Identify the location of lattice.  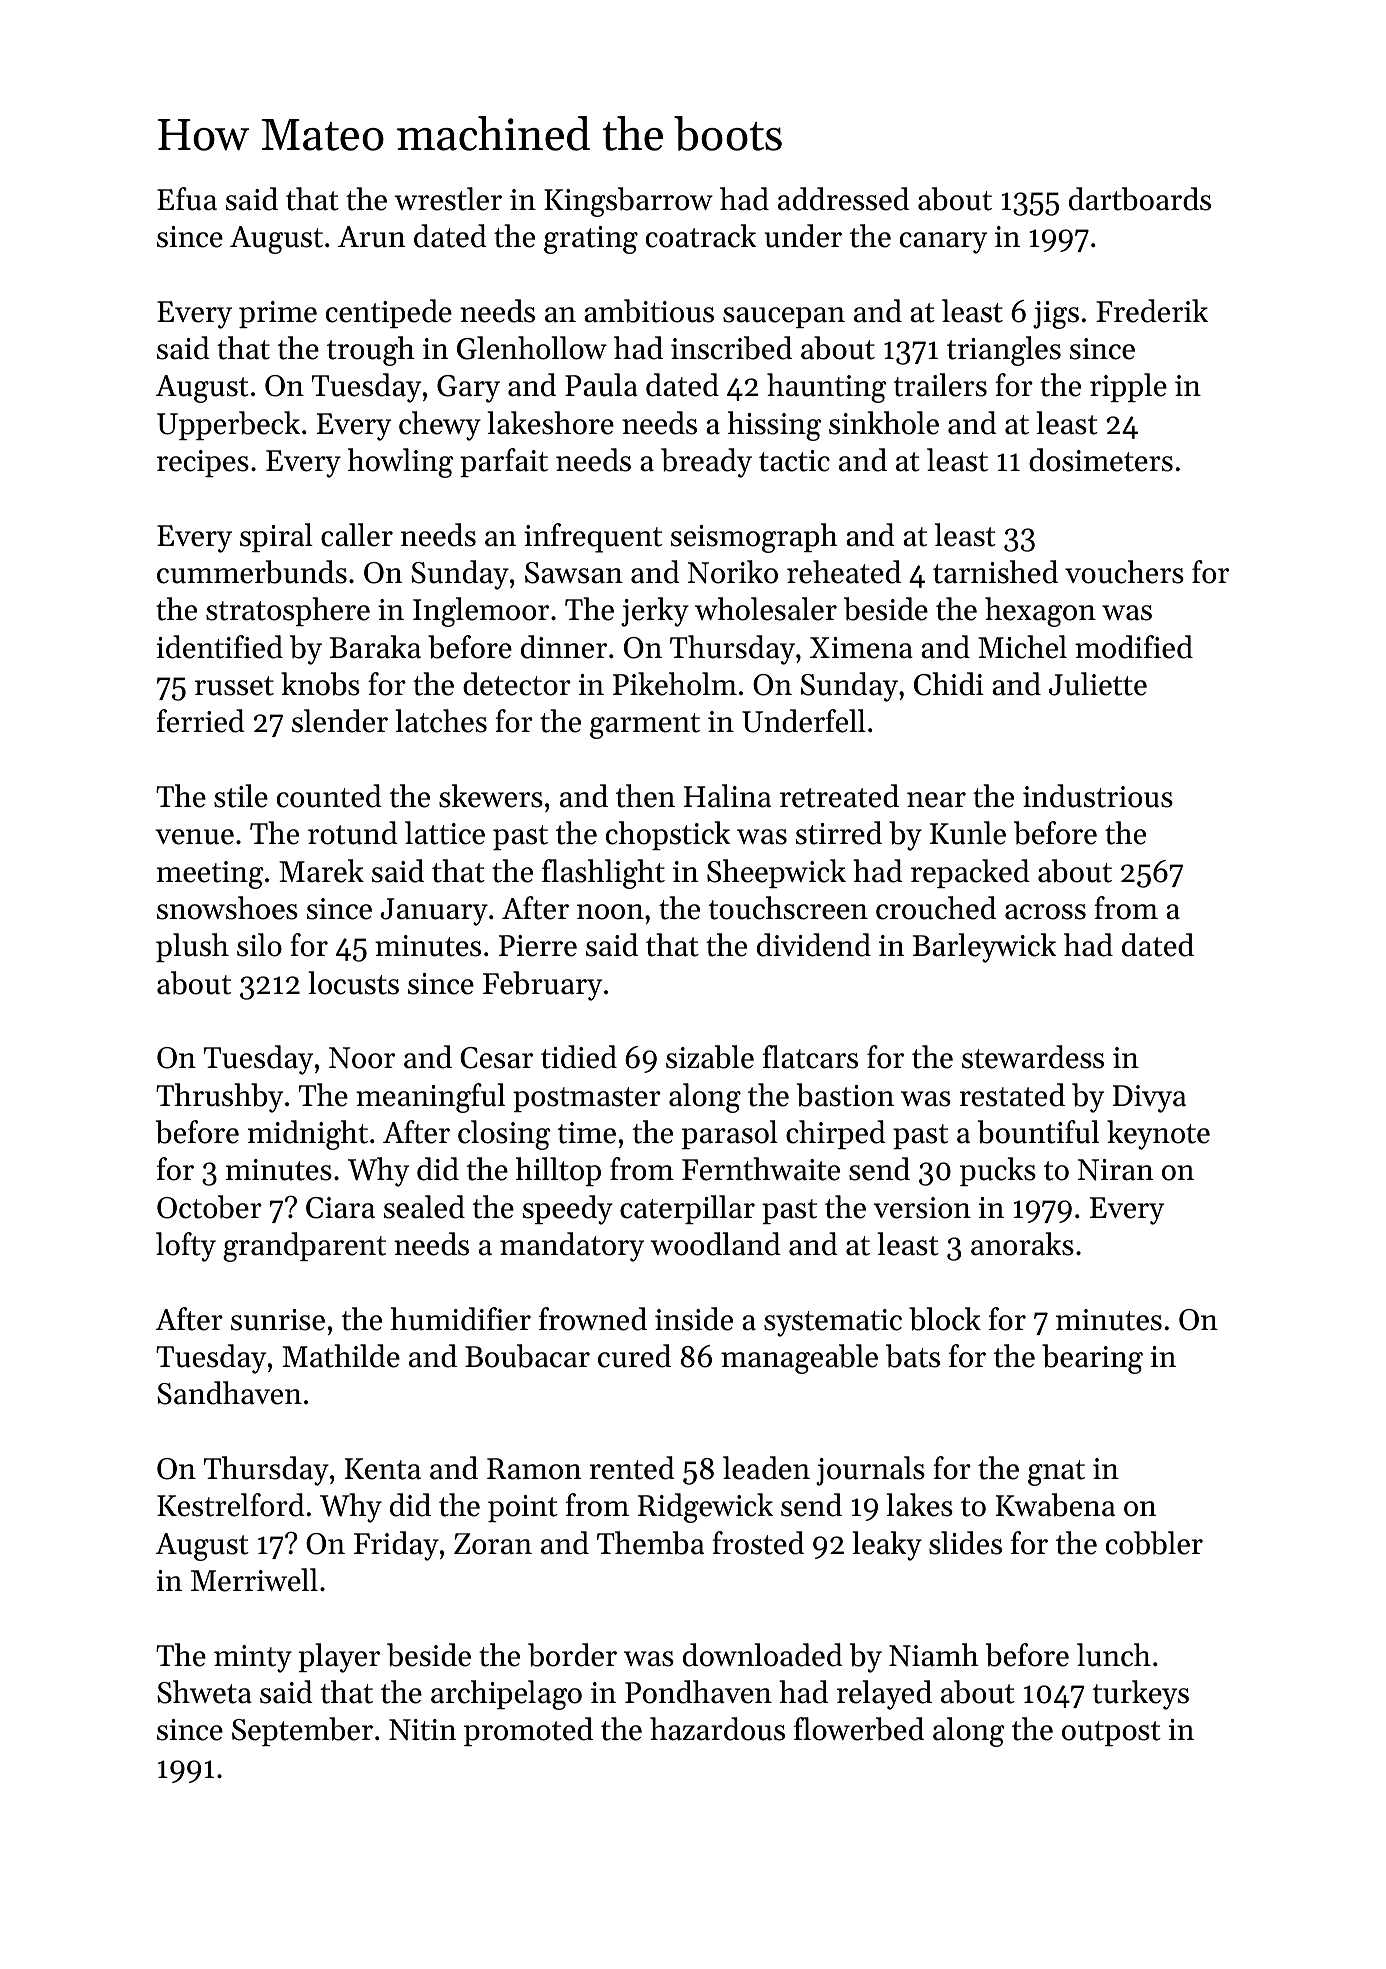
(445, 833).
